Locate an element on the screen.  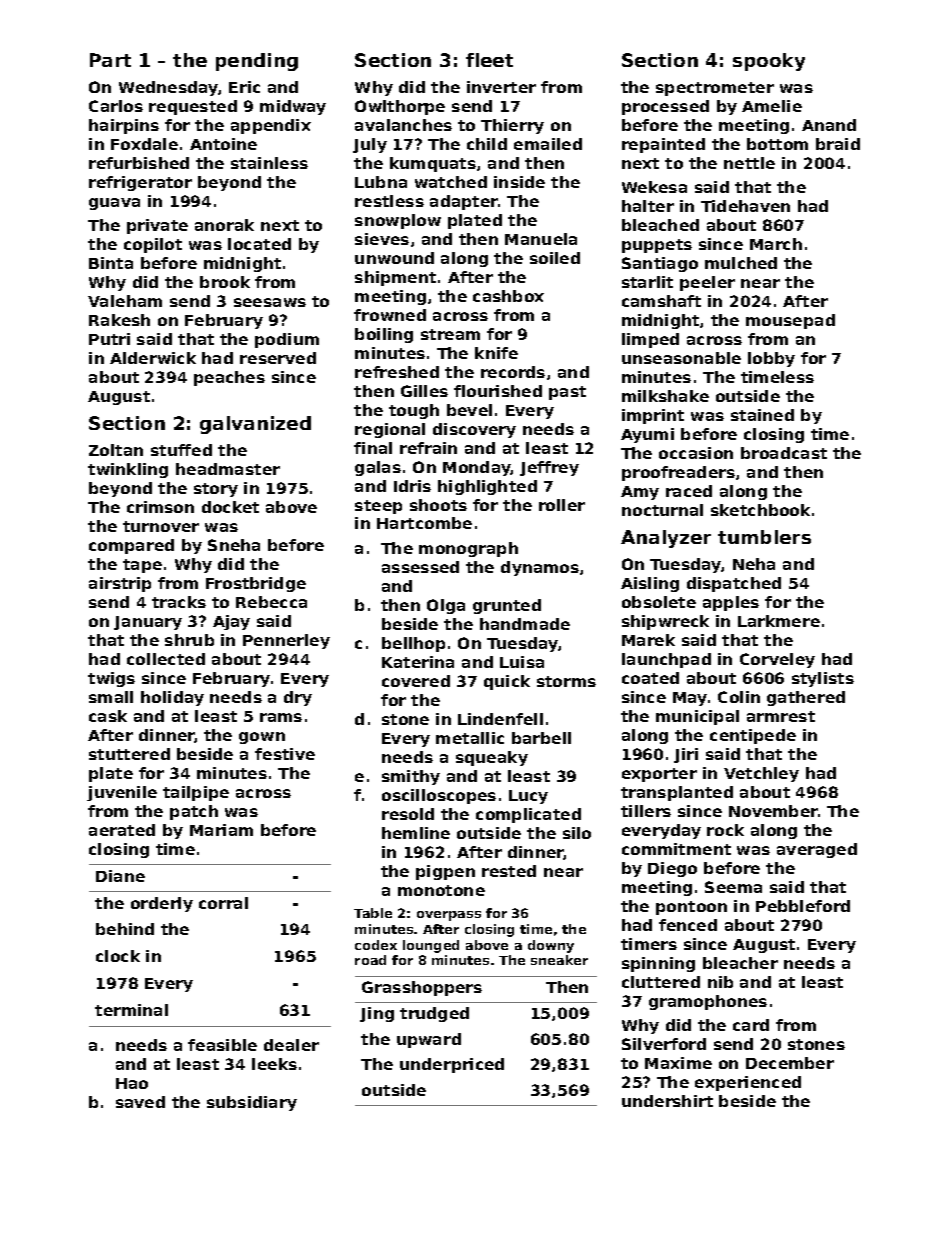
twigs is located at coordinates (111, 679).
